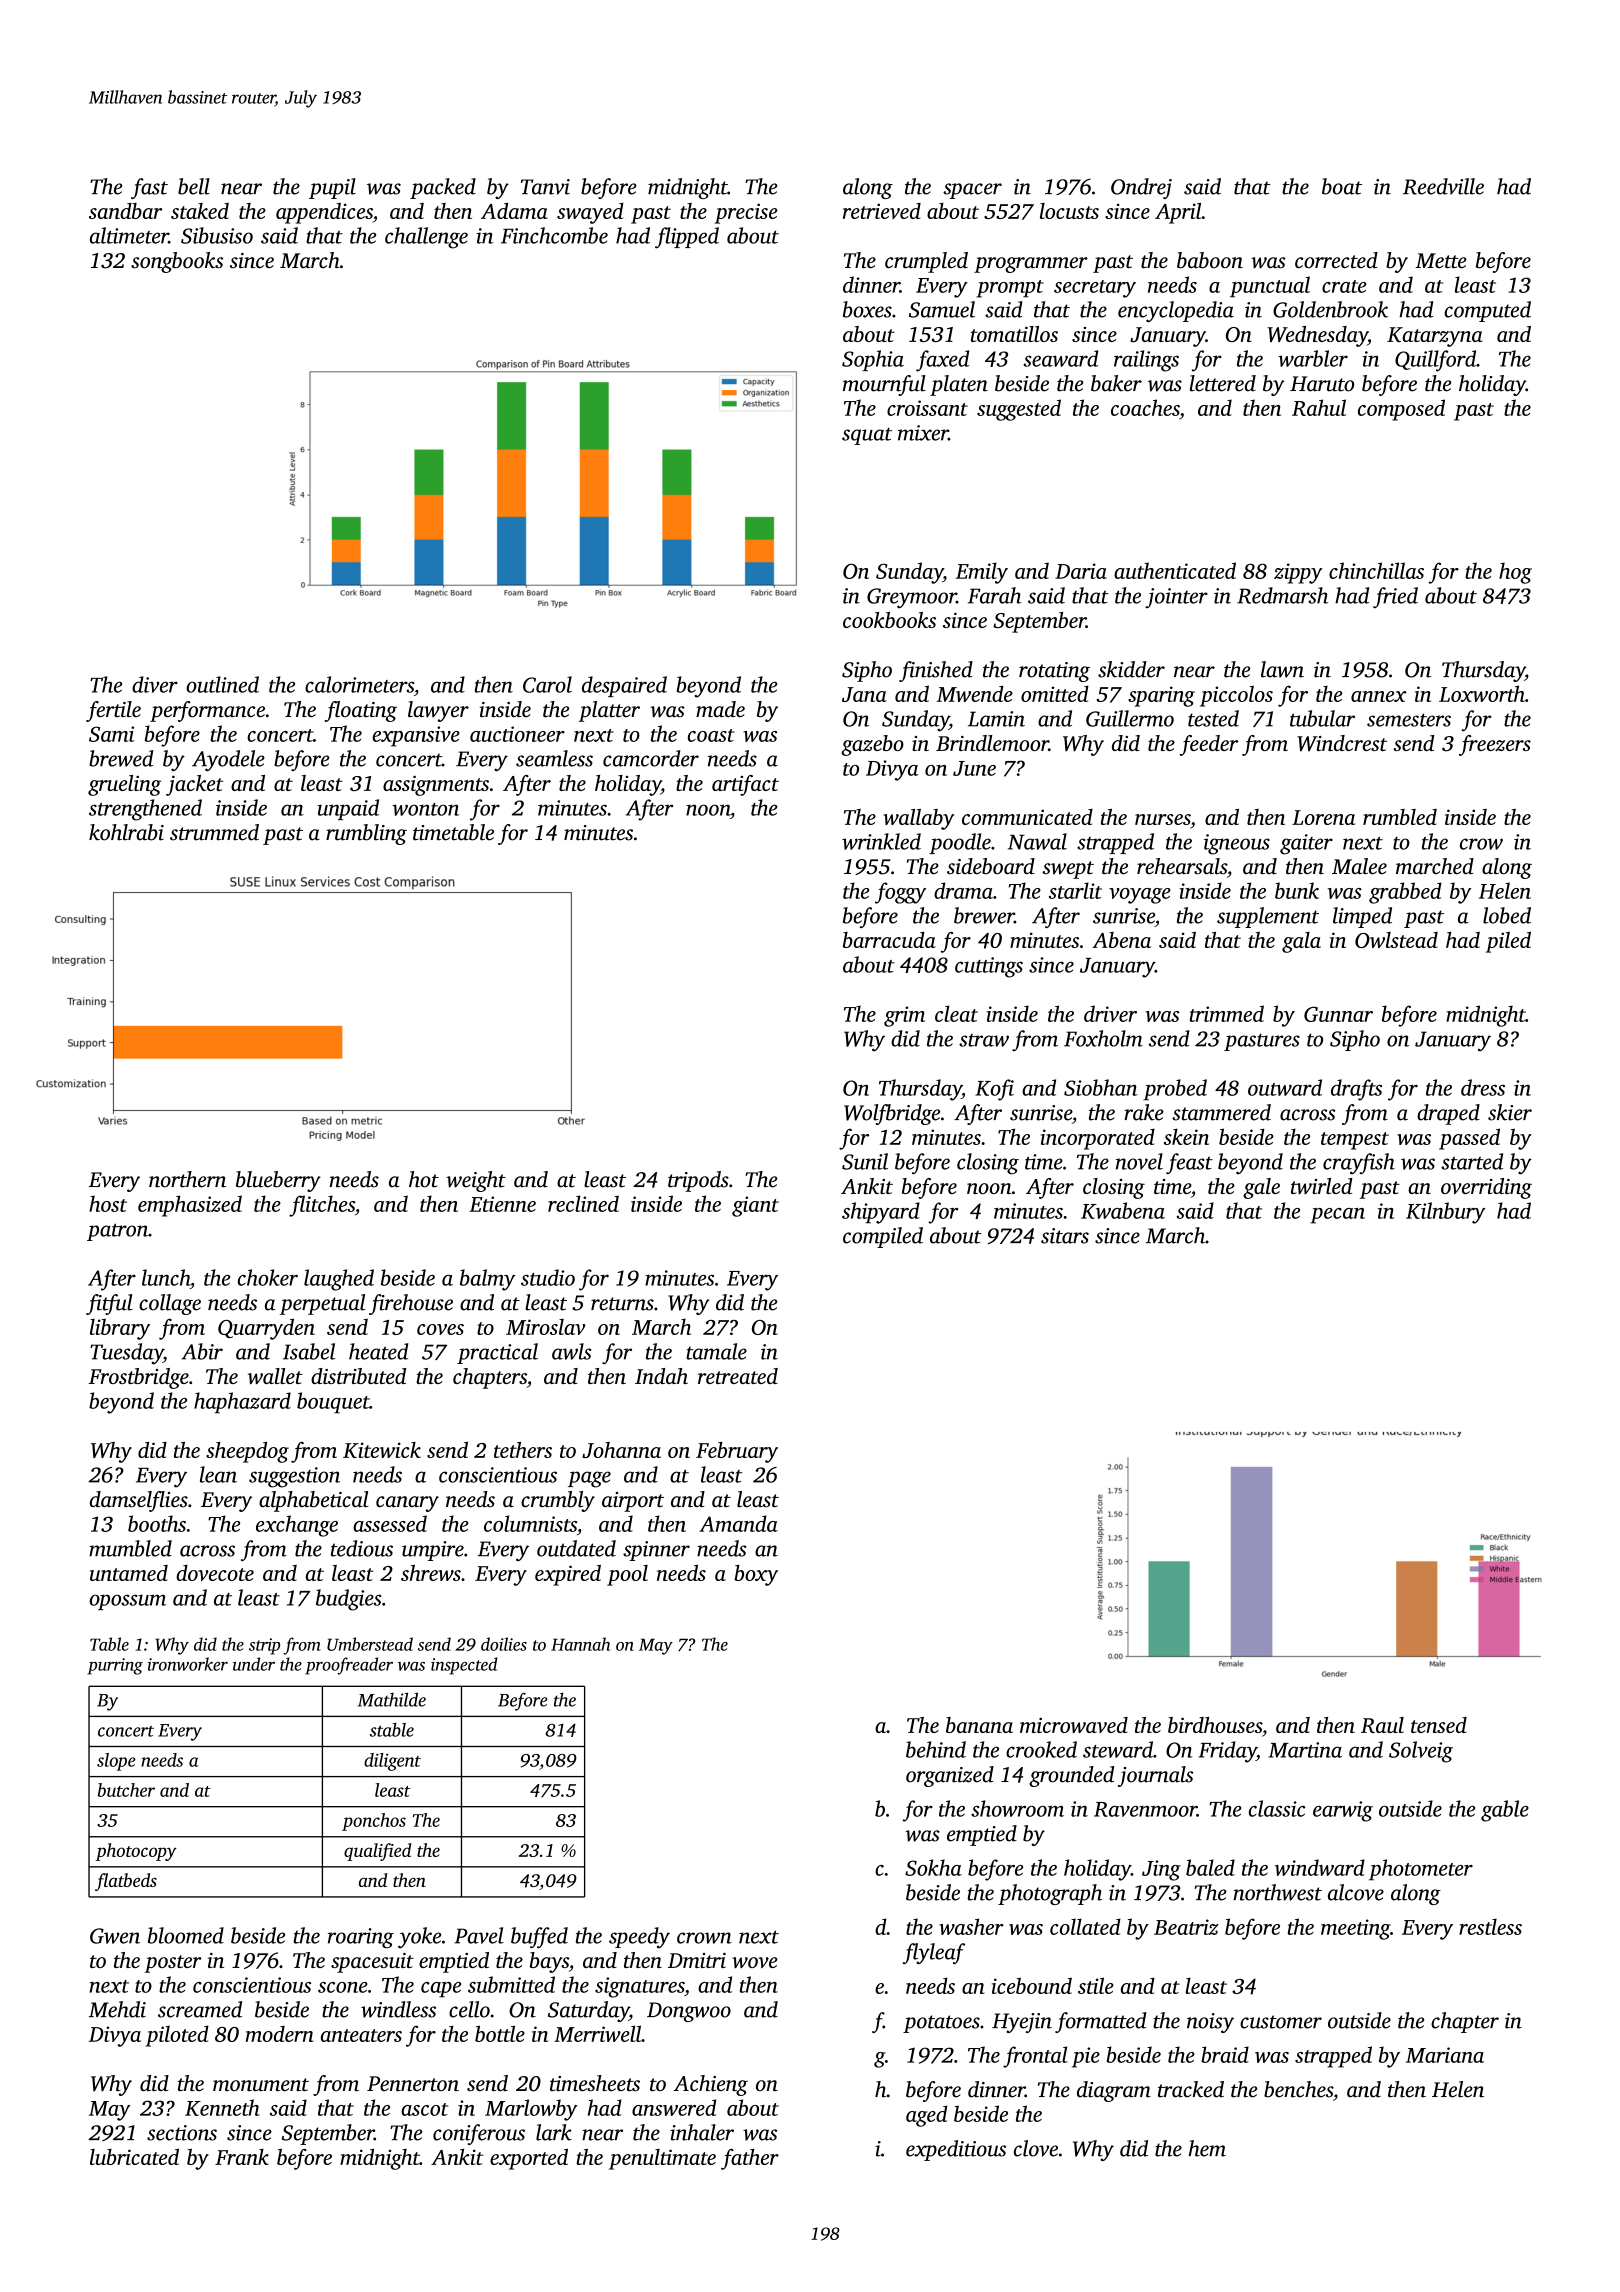 Image resolution: width=1620 pixels, height=2292 pixels. Describe the element at coordinates (117, 2009) in the page. I see `Mehdi` at that location.
